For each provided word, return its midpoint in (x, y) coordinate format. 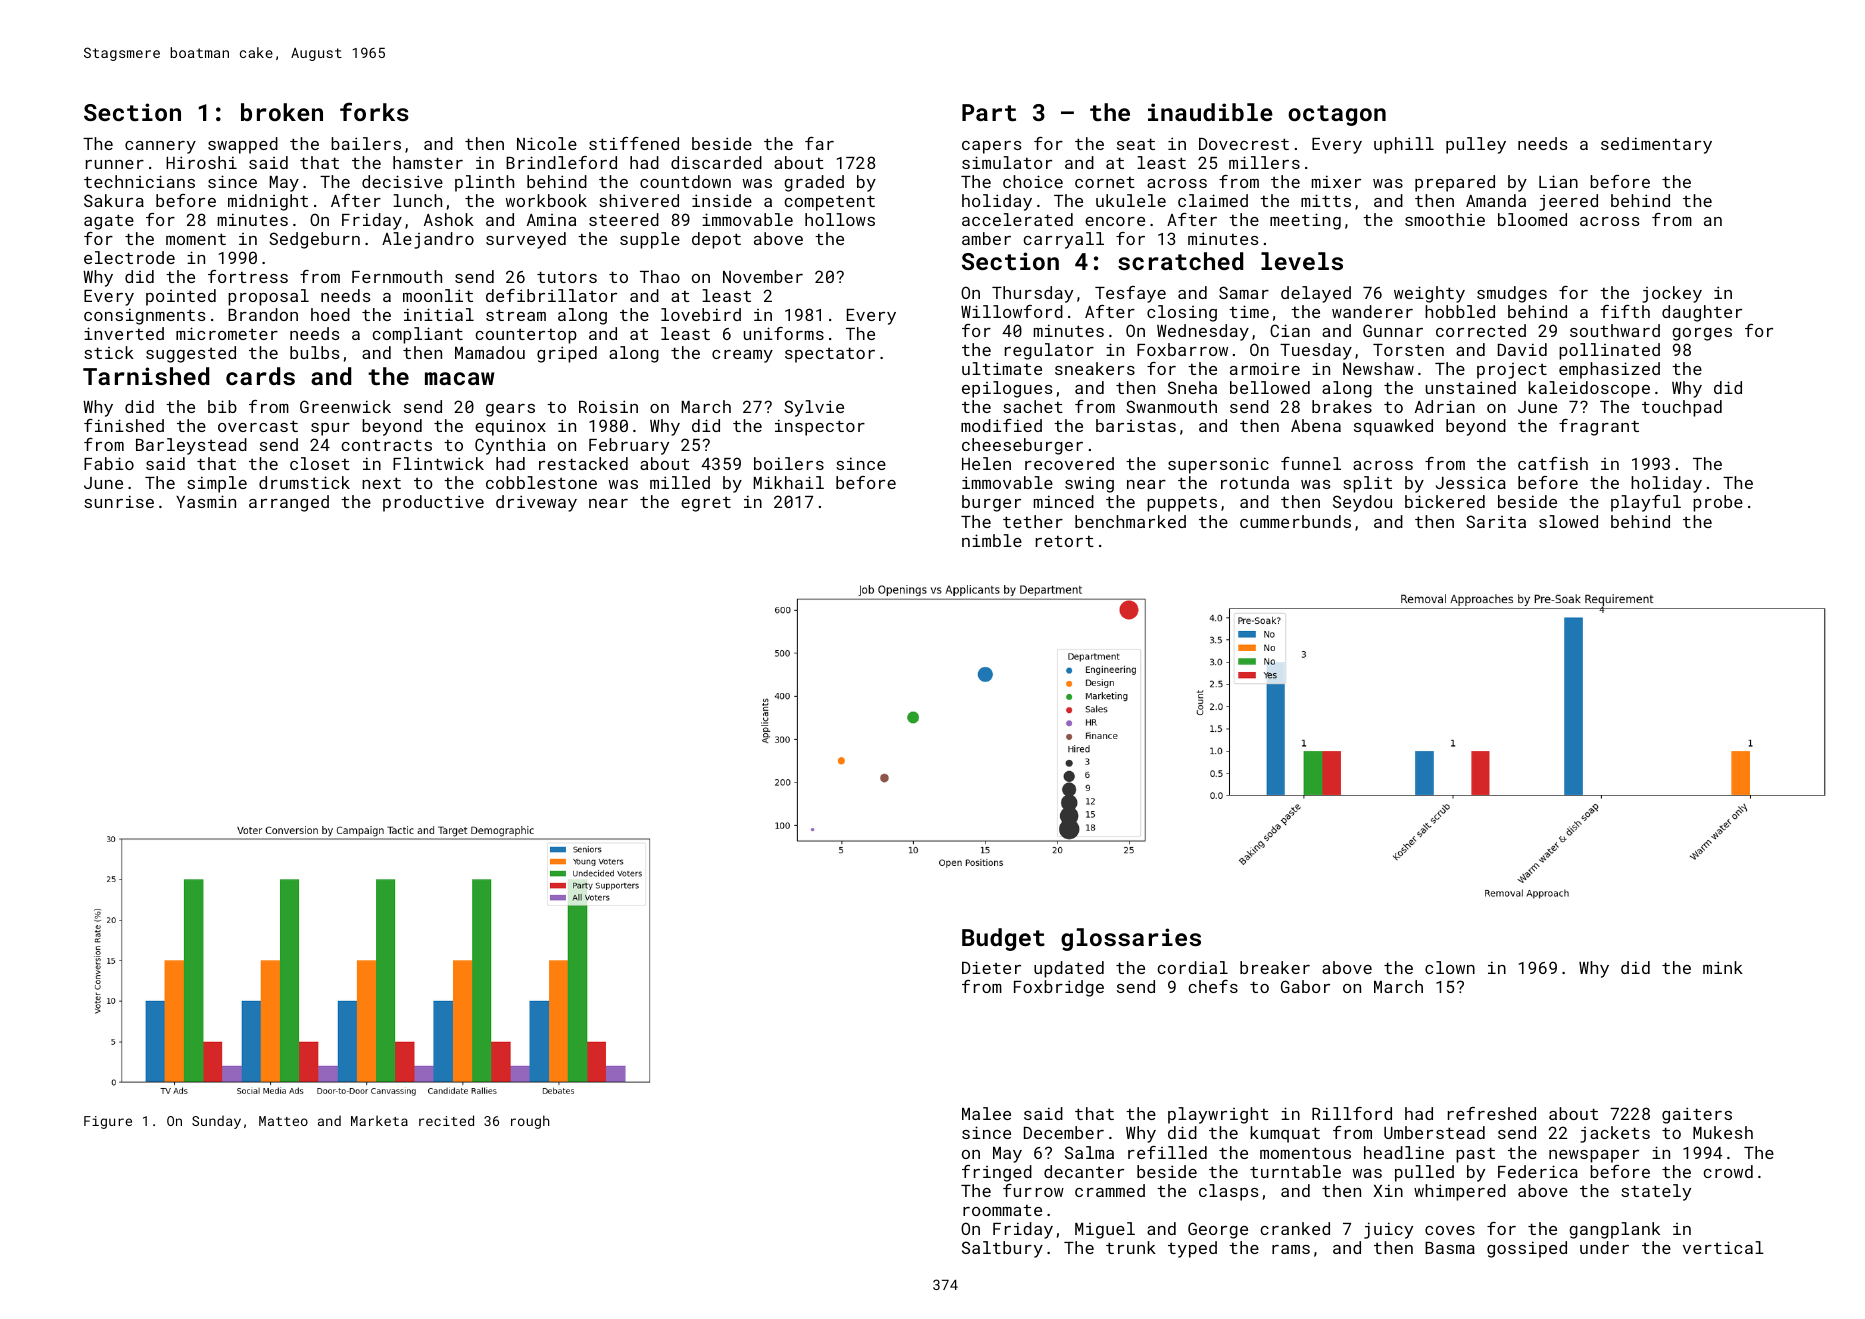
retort (1065, 541)
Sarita (1496, 521)
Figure (108, 1122)
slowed (1568, 521)
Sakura (114, 200)
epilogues (1007, 389)
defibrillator (551, 295)
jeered (1568, 202)
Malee (986, 1113)
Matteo (283, 1121)
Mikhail (789, 482)
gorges (1702, 334)
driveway (536, 503)
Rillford (1352, 1113)
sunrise (119, 501)
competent (829, 203)
